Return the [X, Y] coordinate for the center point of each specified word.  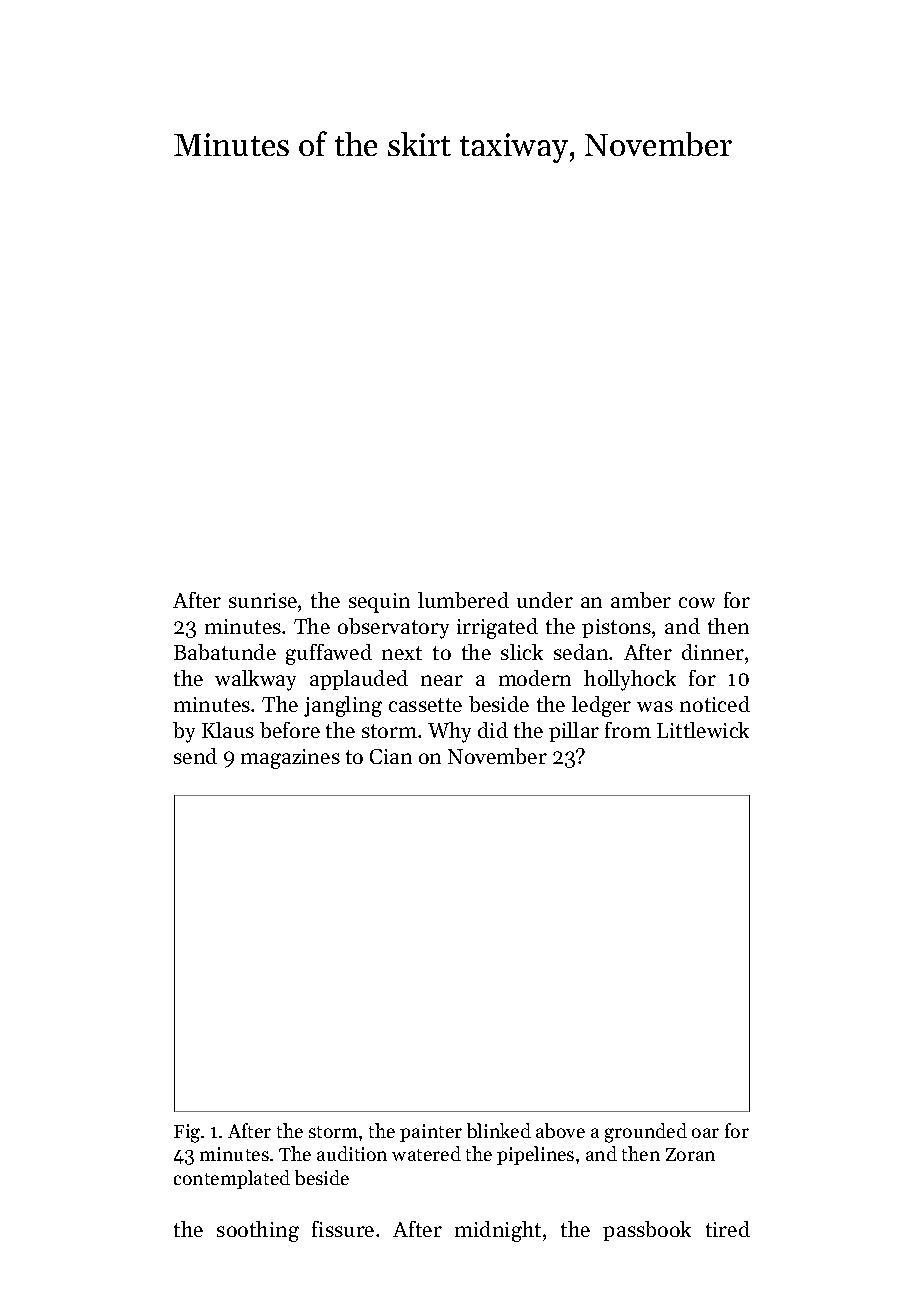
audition [352, 1153]
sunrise [263, 600]
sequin [379, 603]
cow [697, 602]
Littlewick [703, 730]
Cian [391, 756]
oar [705, 1133]
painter [431, 1133]
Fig [187, 1133]
